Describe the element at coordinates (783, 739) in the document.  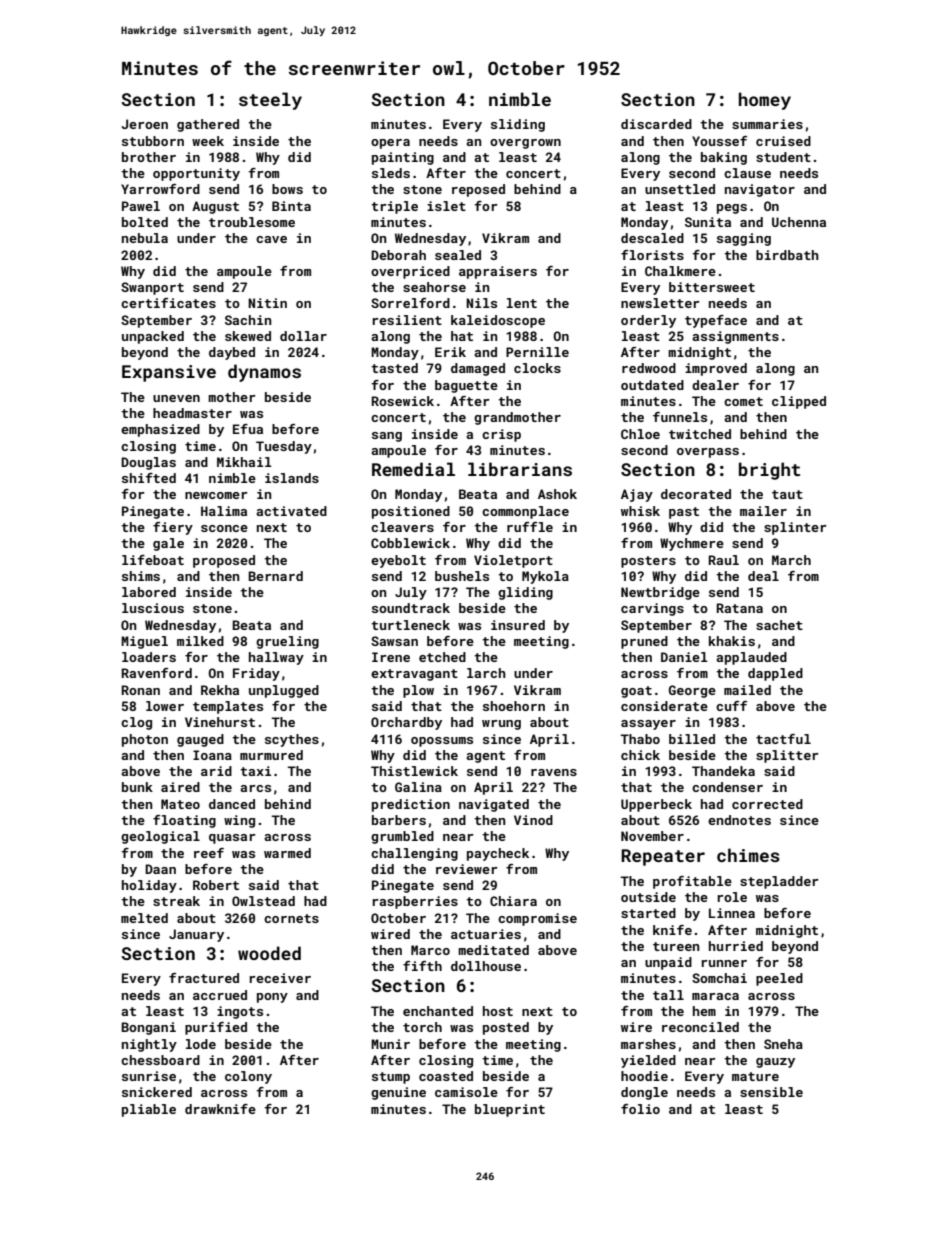
I see `tactful` at that location.
